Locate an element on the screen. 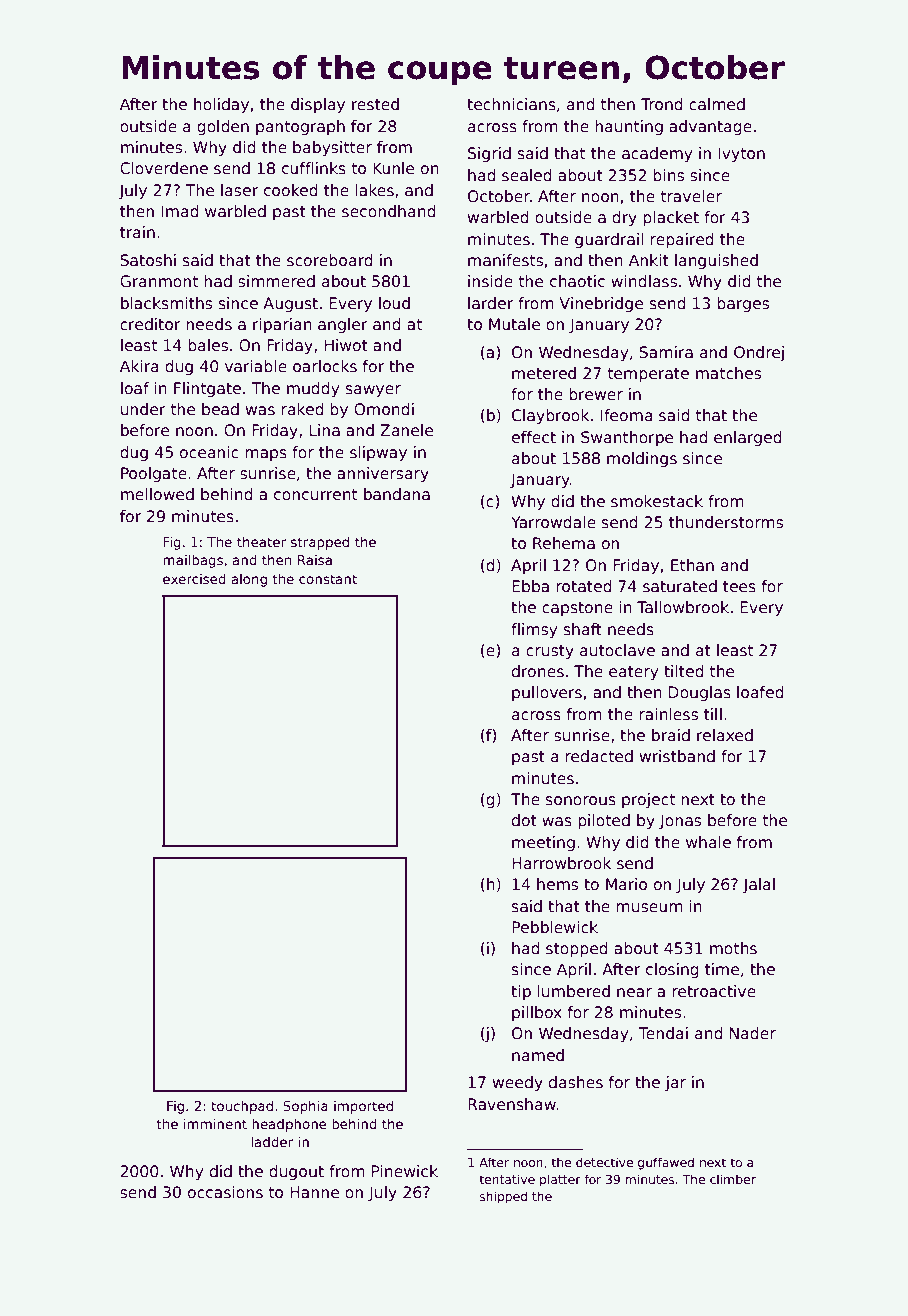 The height and width of the screenshot is (1316, 908). technicians is located at coordinates (511, 104).
